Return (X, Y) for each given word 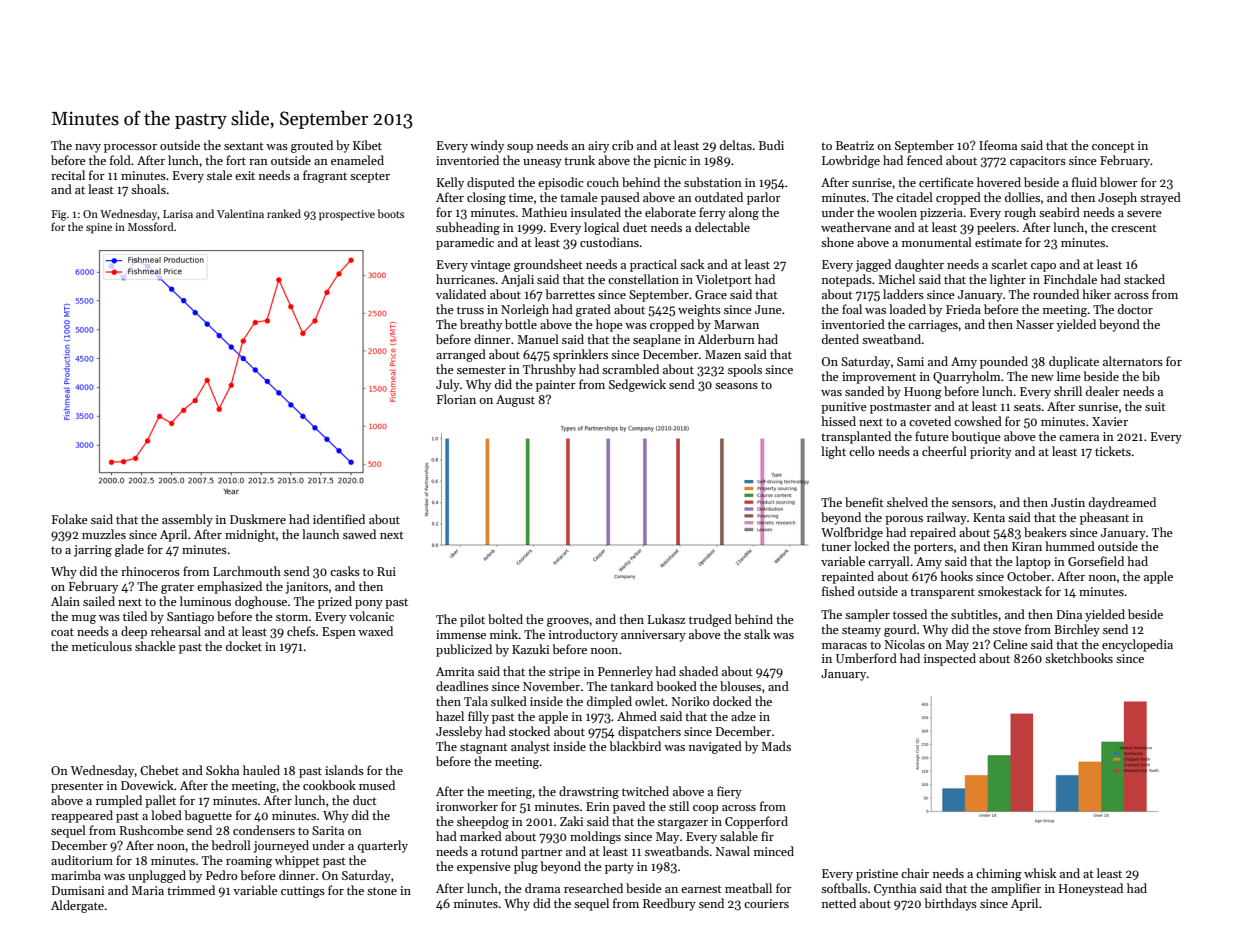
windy (487, 146)
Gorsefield (1096, 561)
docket (244, 646)
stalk (757, 634)
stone (382, 891)
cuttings (303, 892)
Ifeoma (998, 145)
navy (88, 148)
